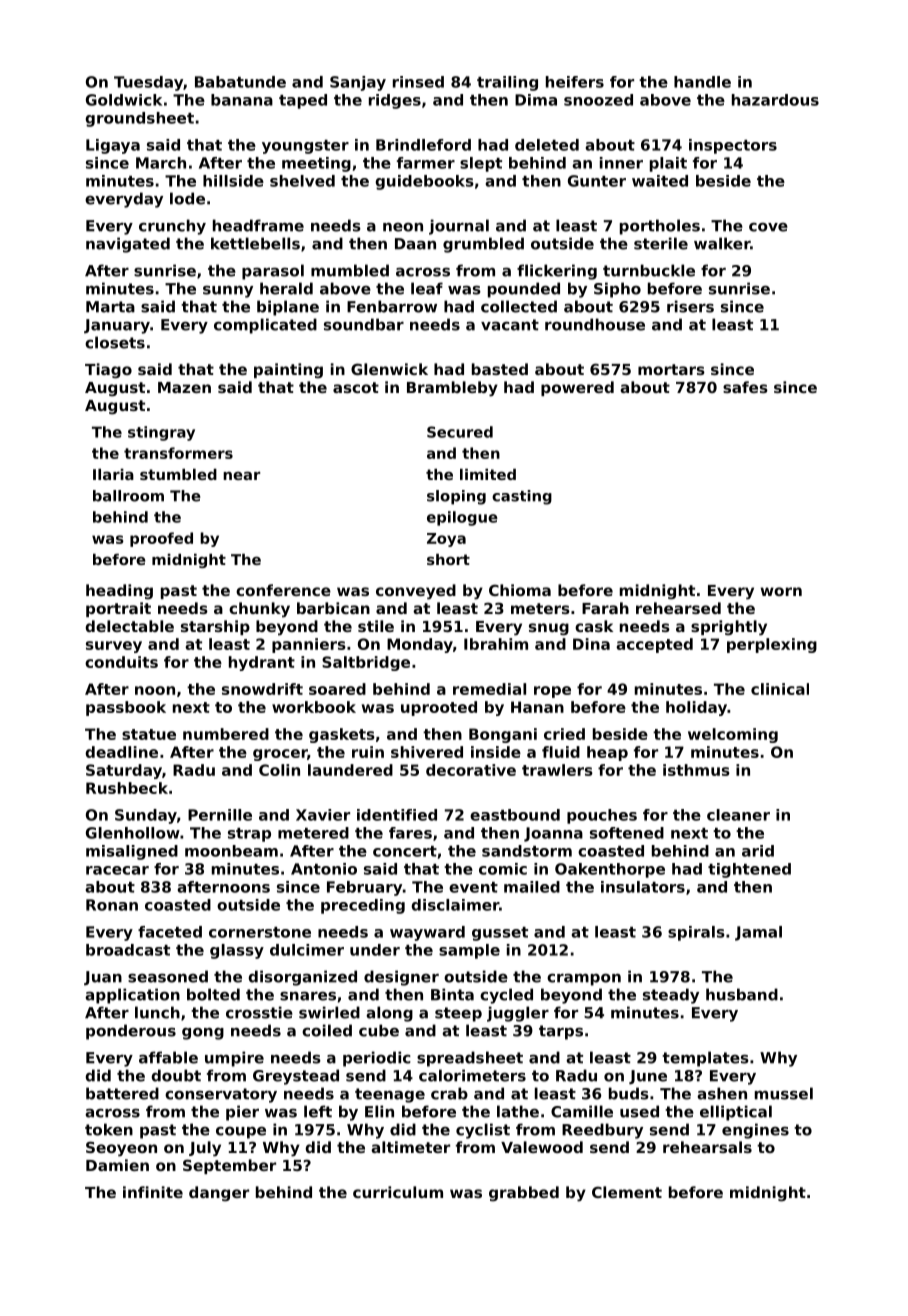 This screenshot has width=908, height=1316. I want to click on arid, so click(758, 851).
